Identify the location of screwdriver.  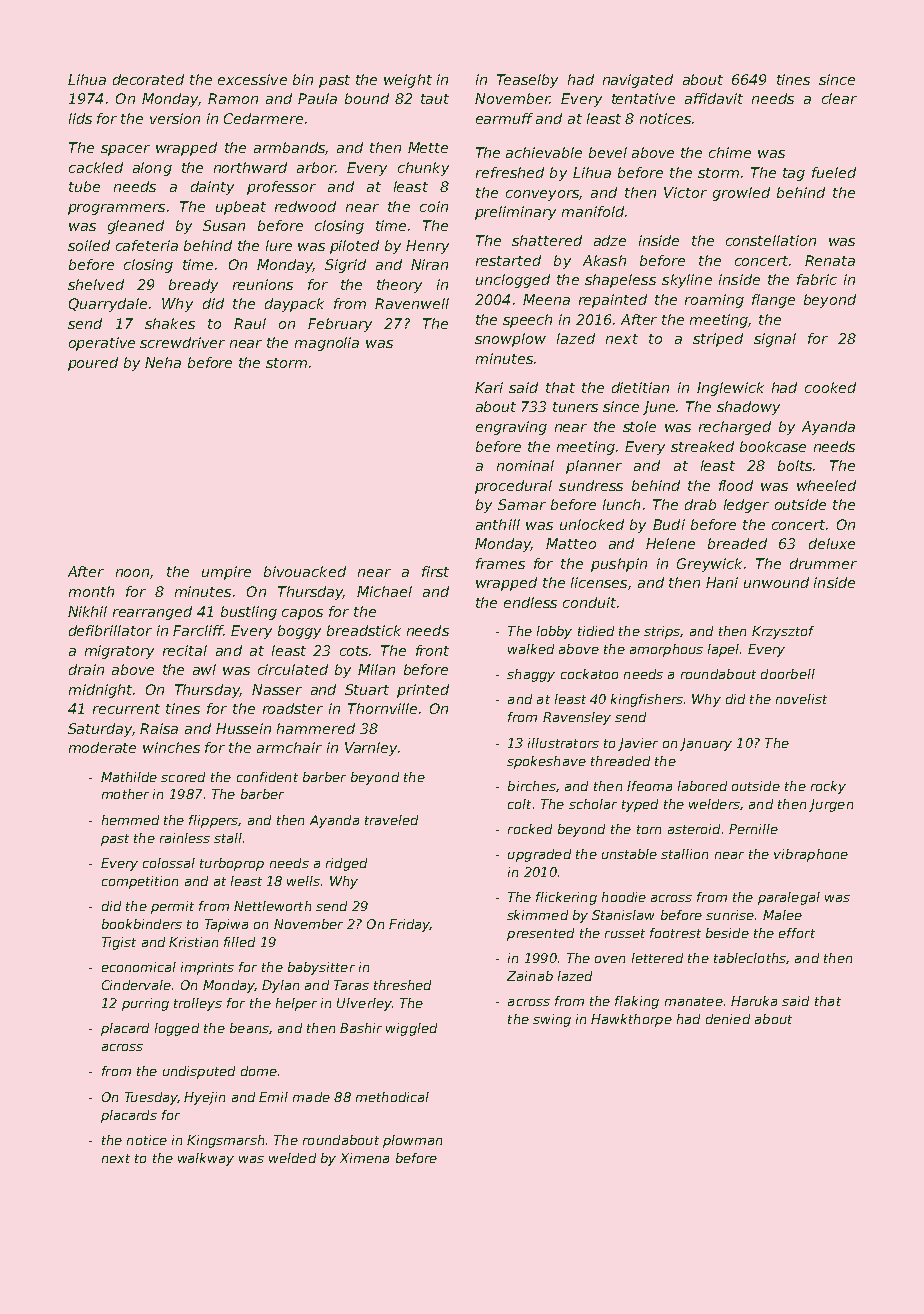
(182, 342).
